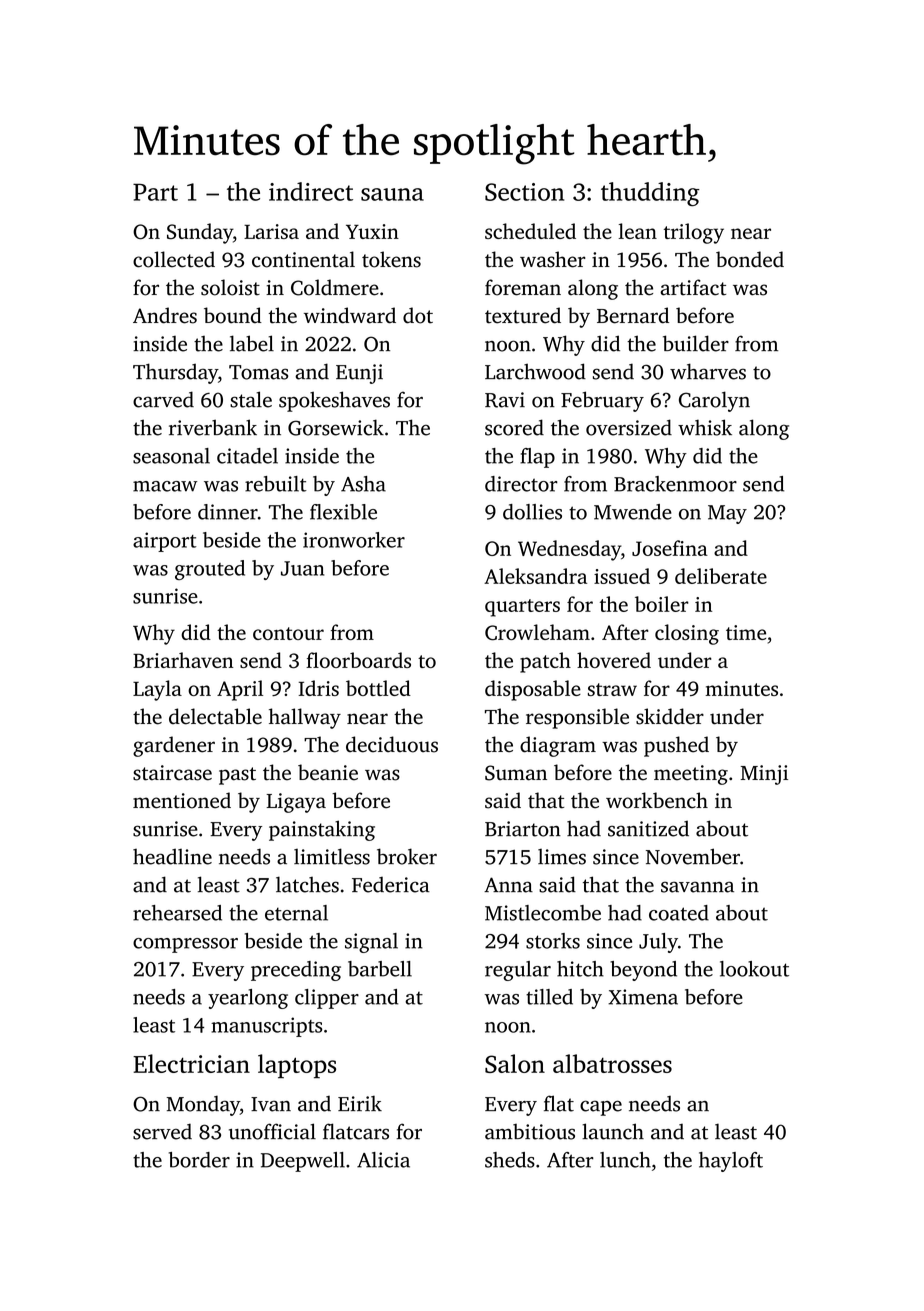  I want to click on Juan, so click(302, 568).
